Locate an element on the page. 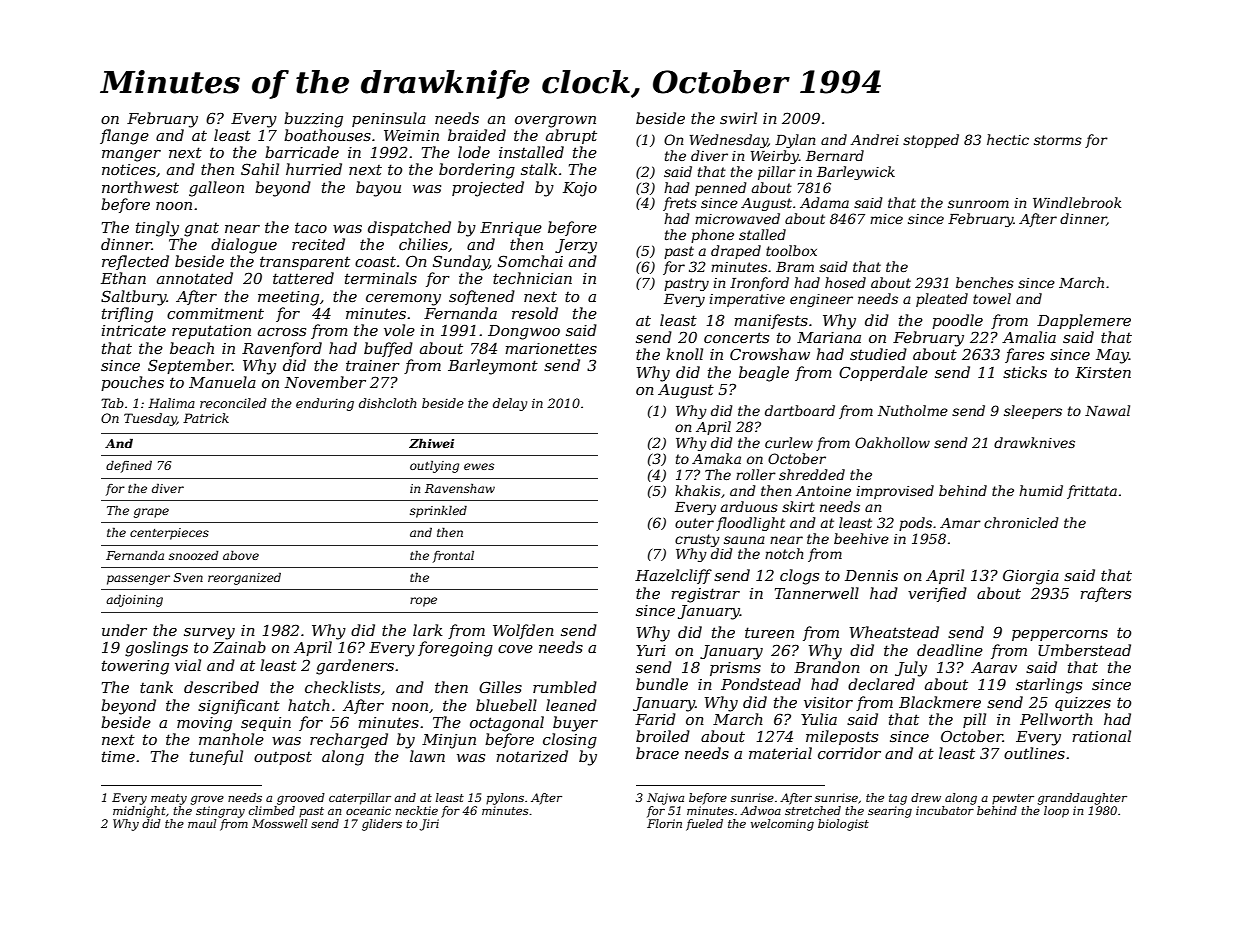  pylons is located at coordinates (505, 799).
